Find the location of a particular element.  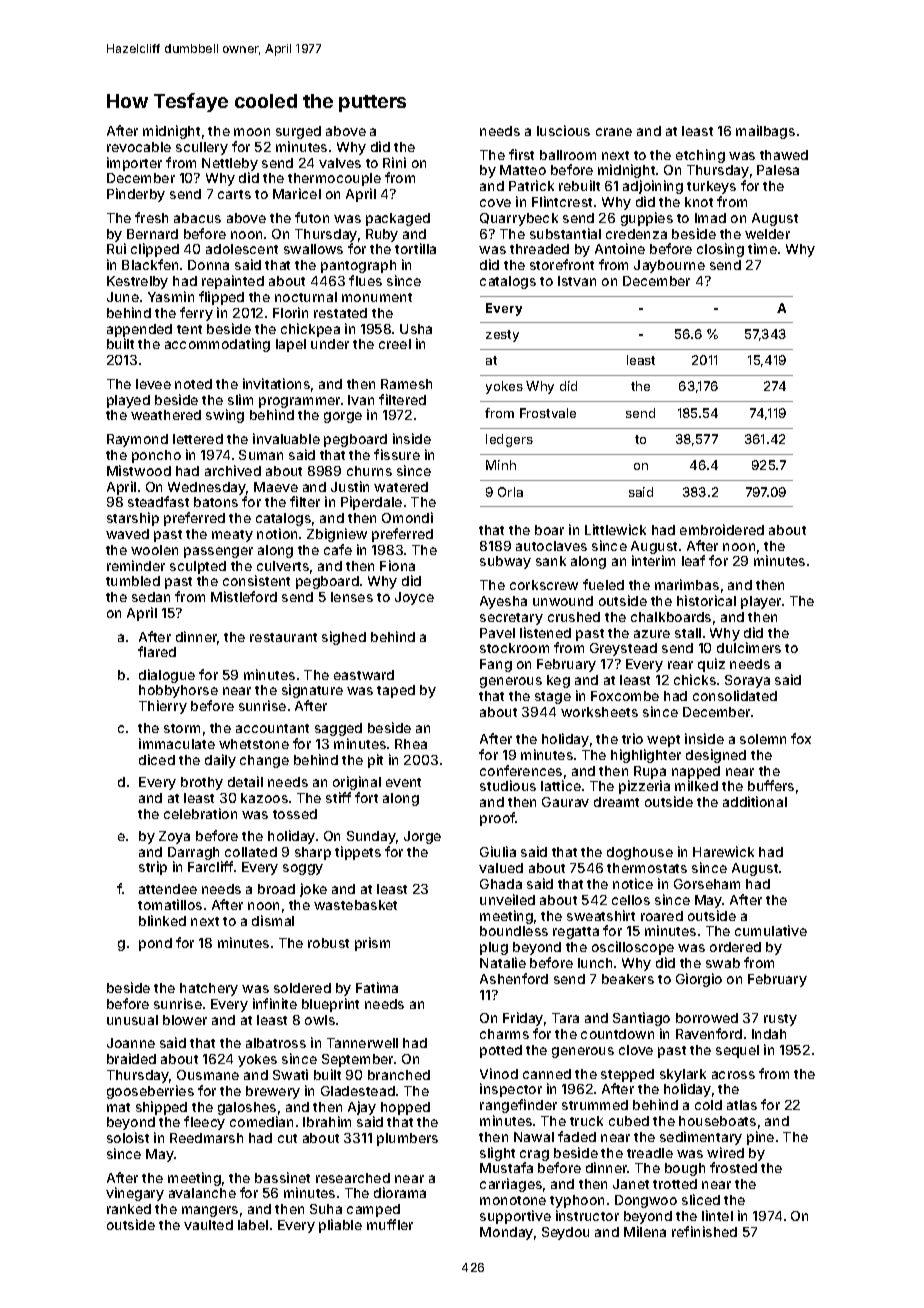

additional is located at coordinates (755, 801).
